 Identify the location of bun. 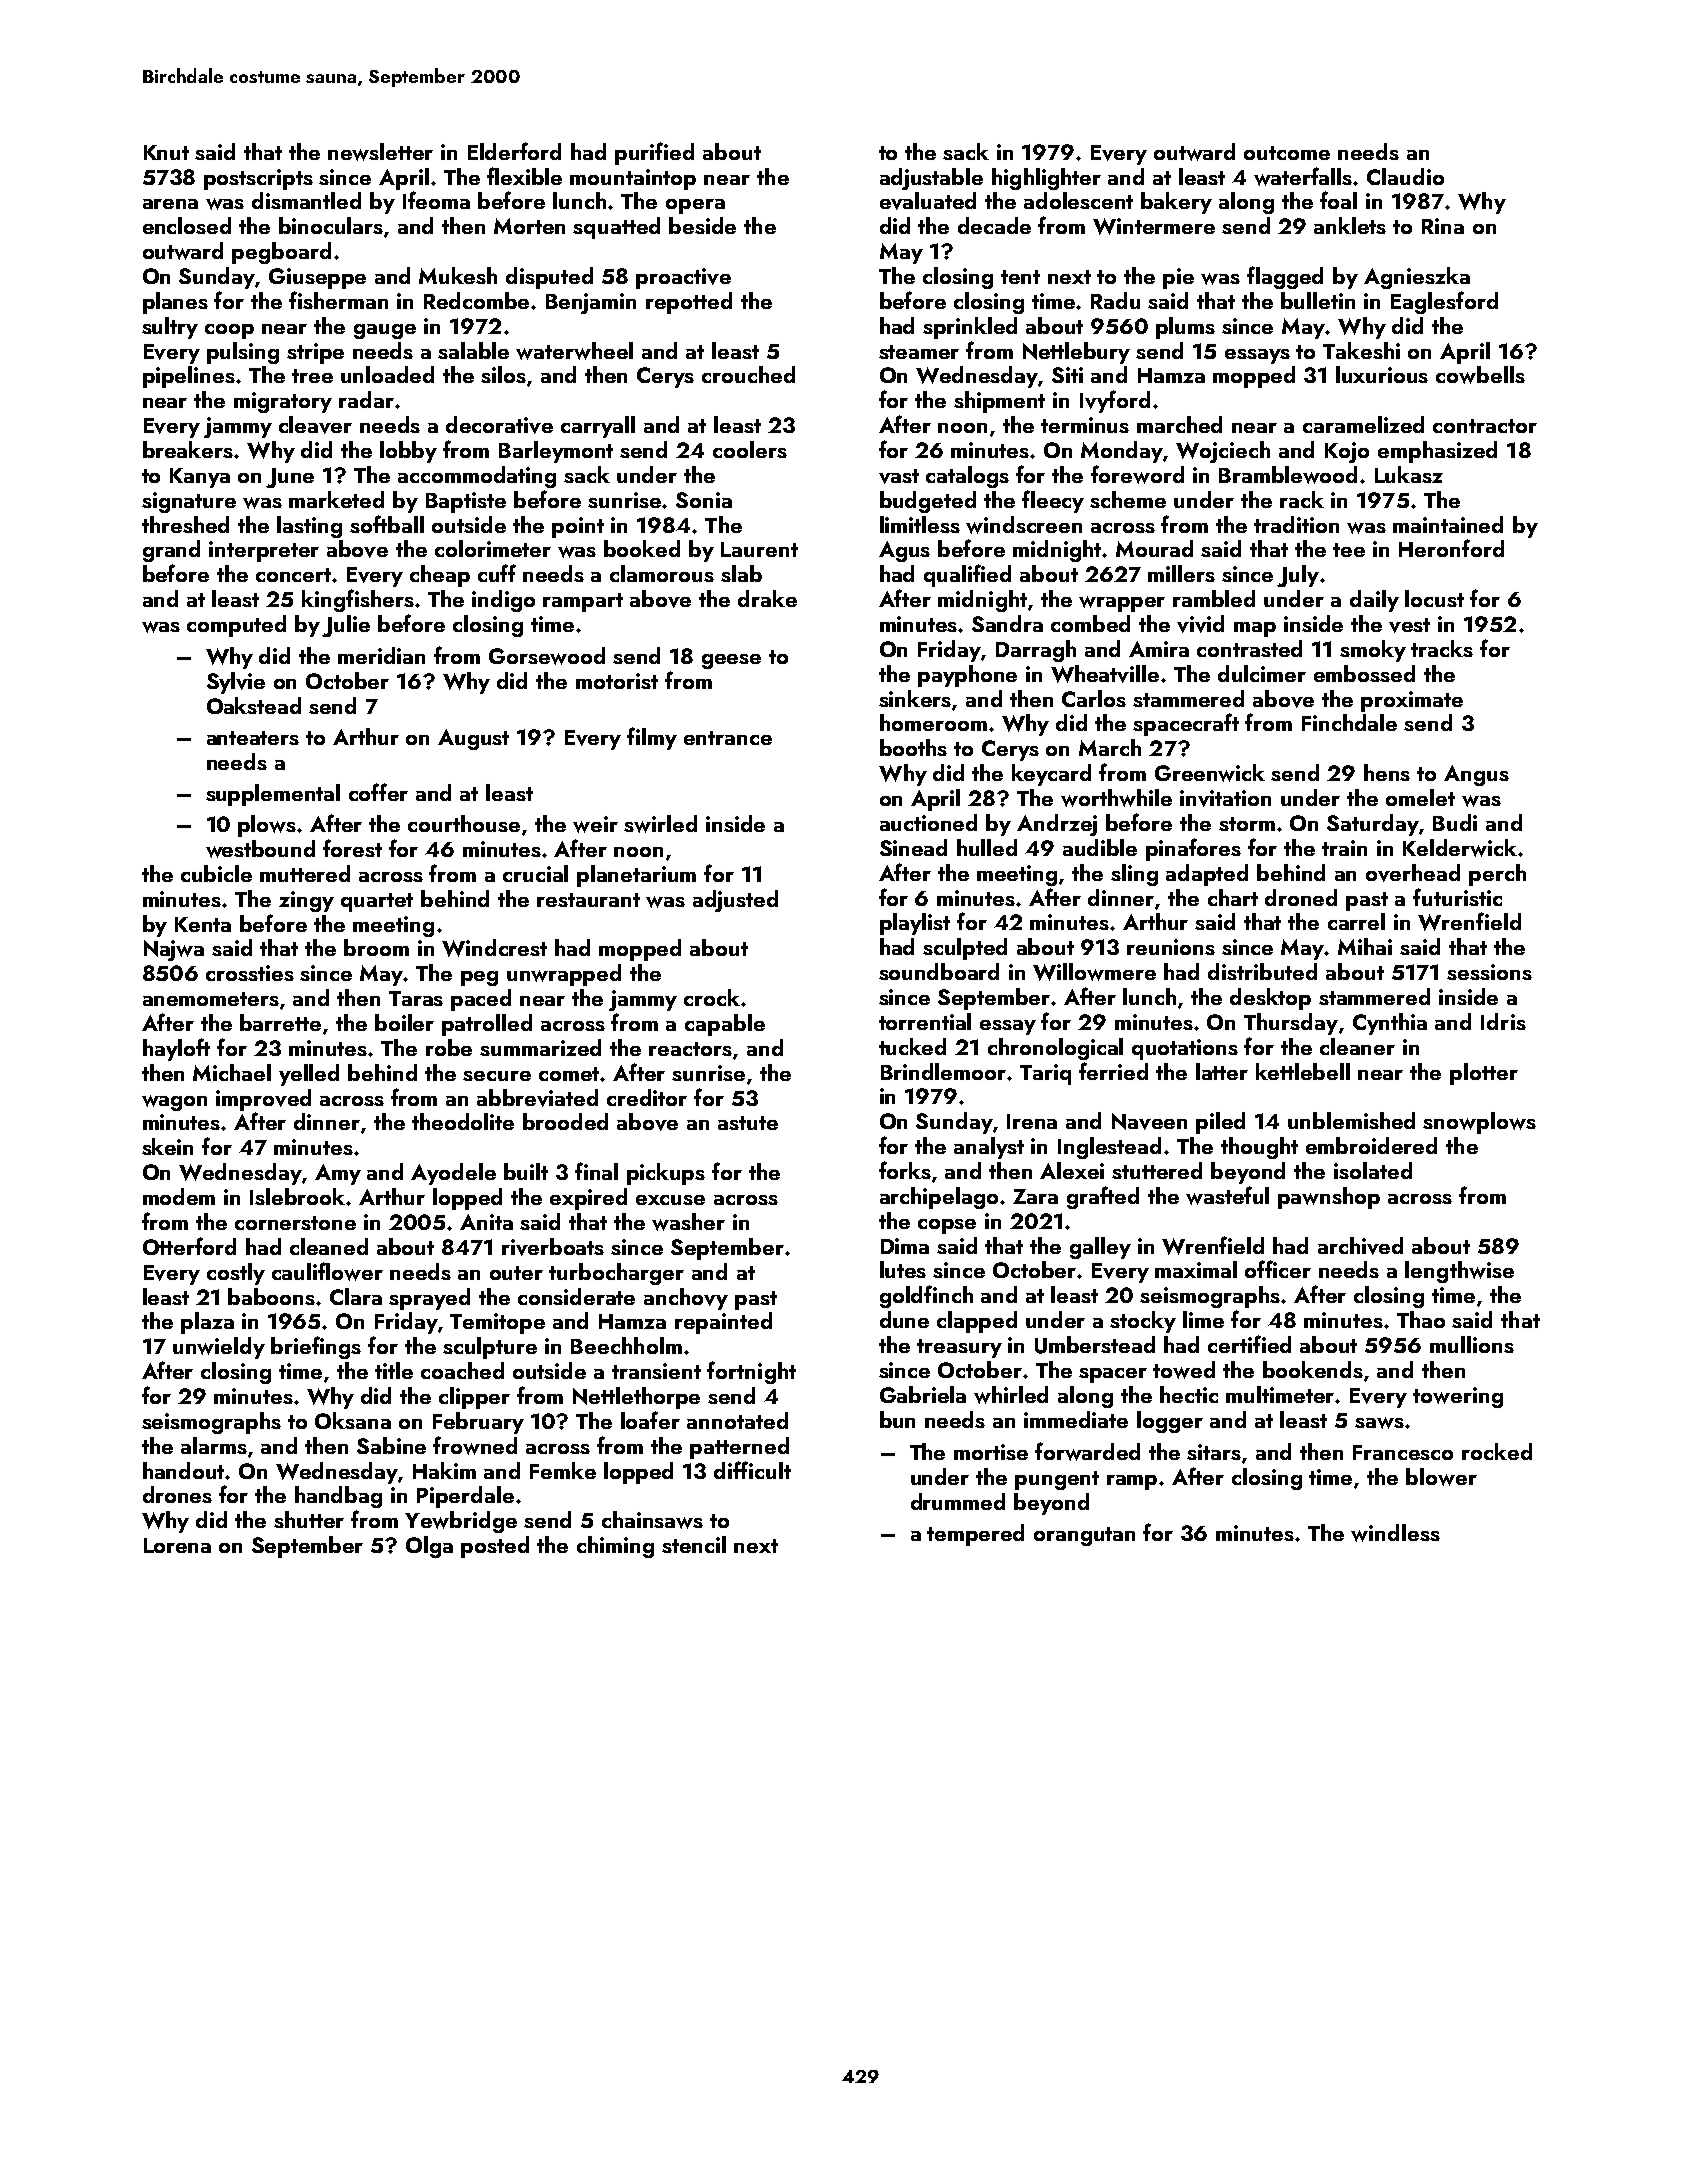
(897, 1419).
